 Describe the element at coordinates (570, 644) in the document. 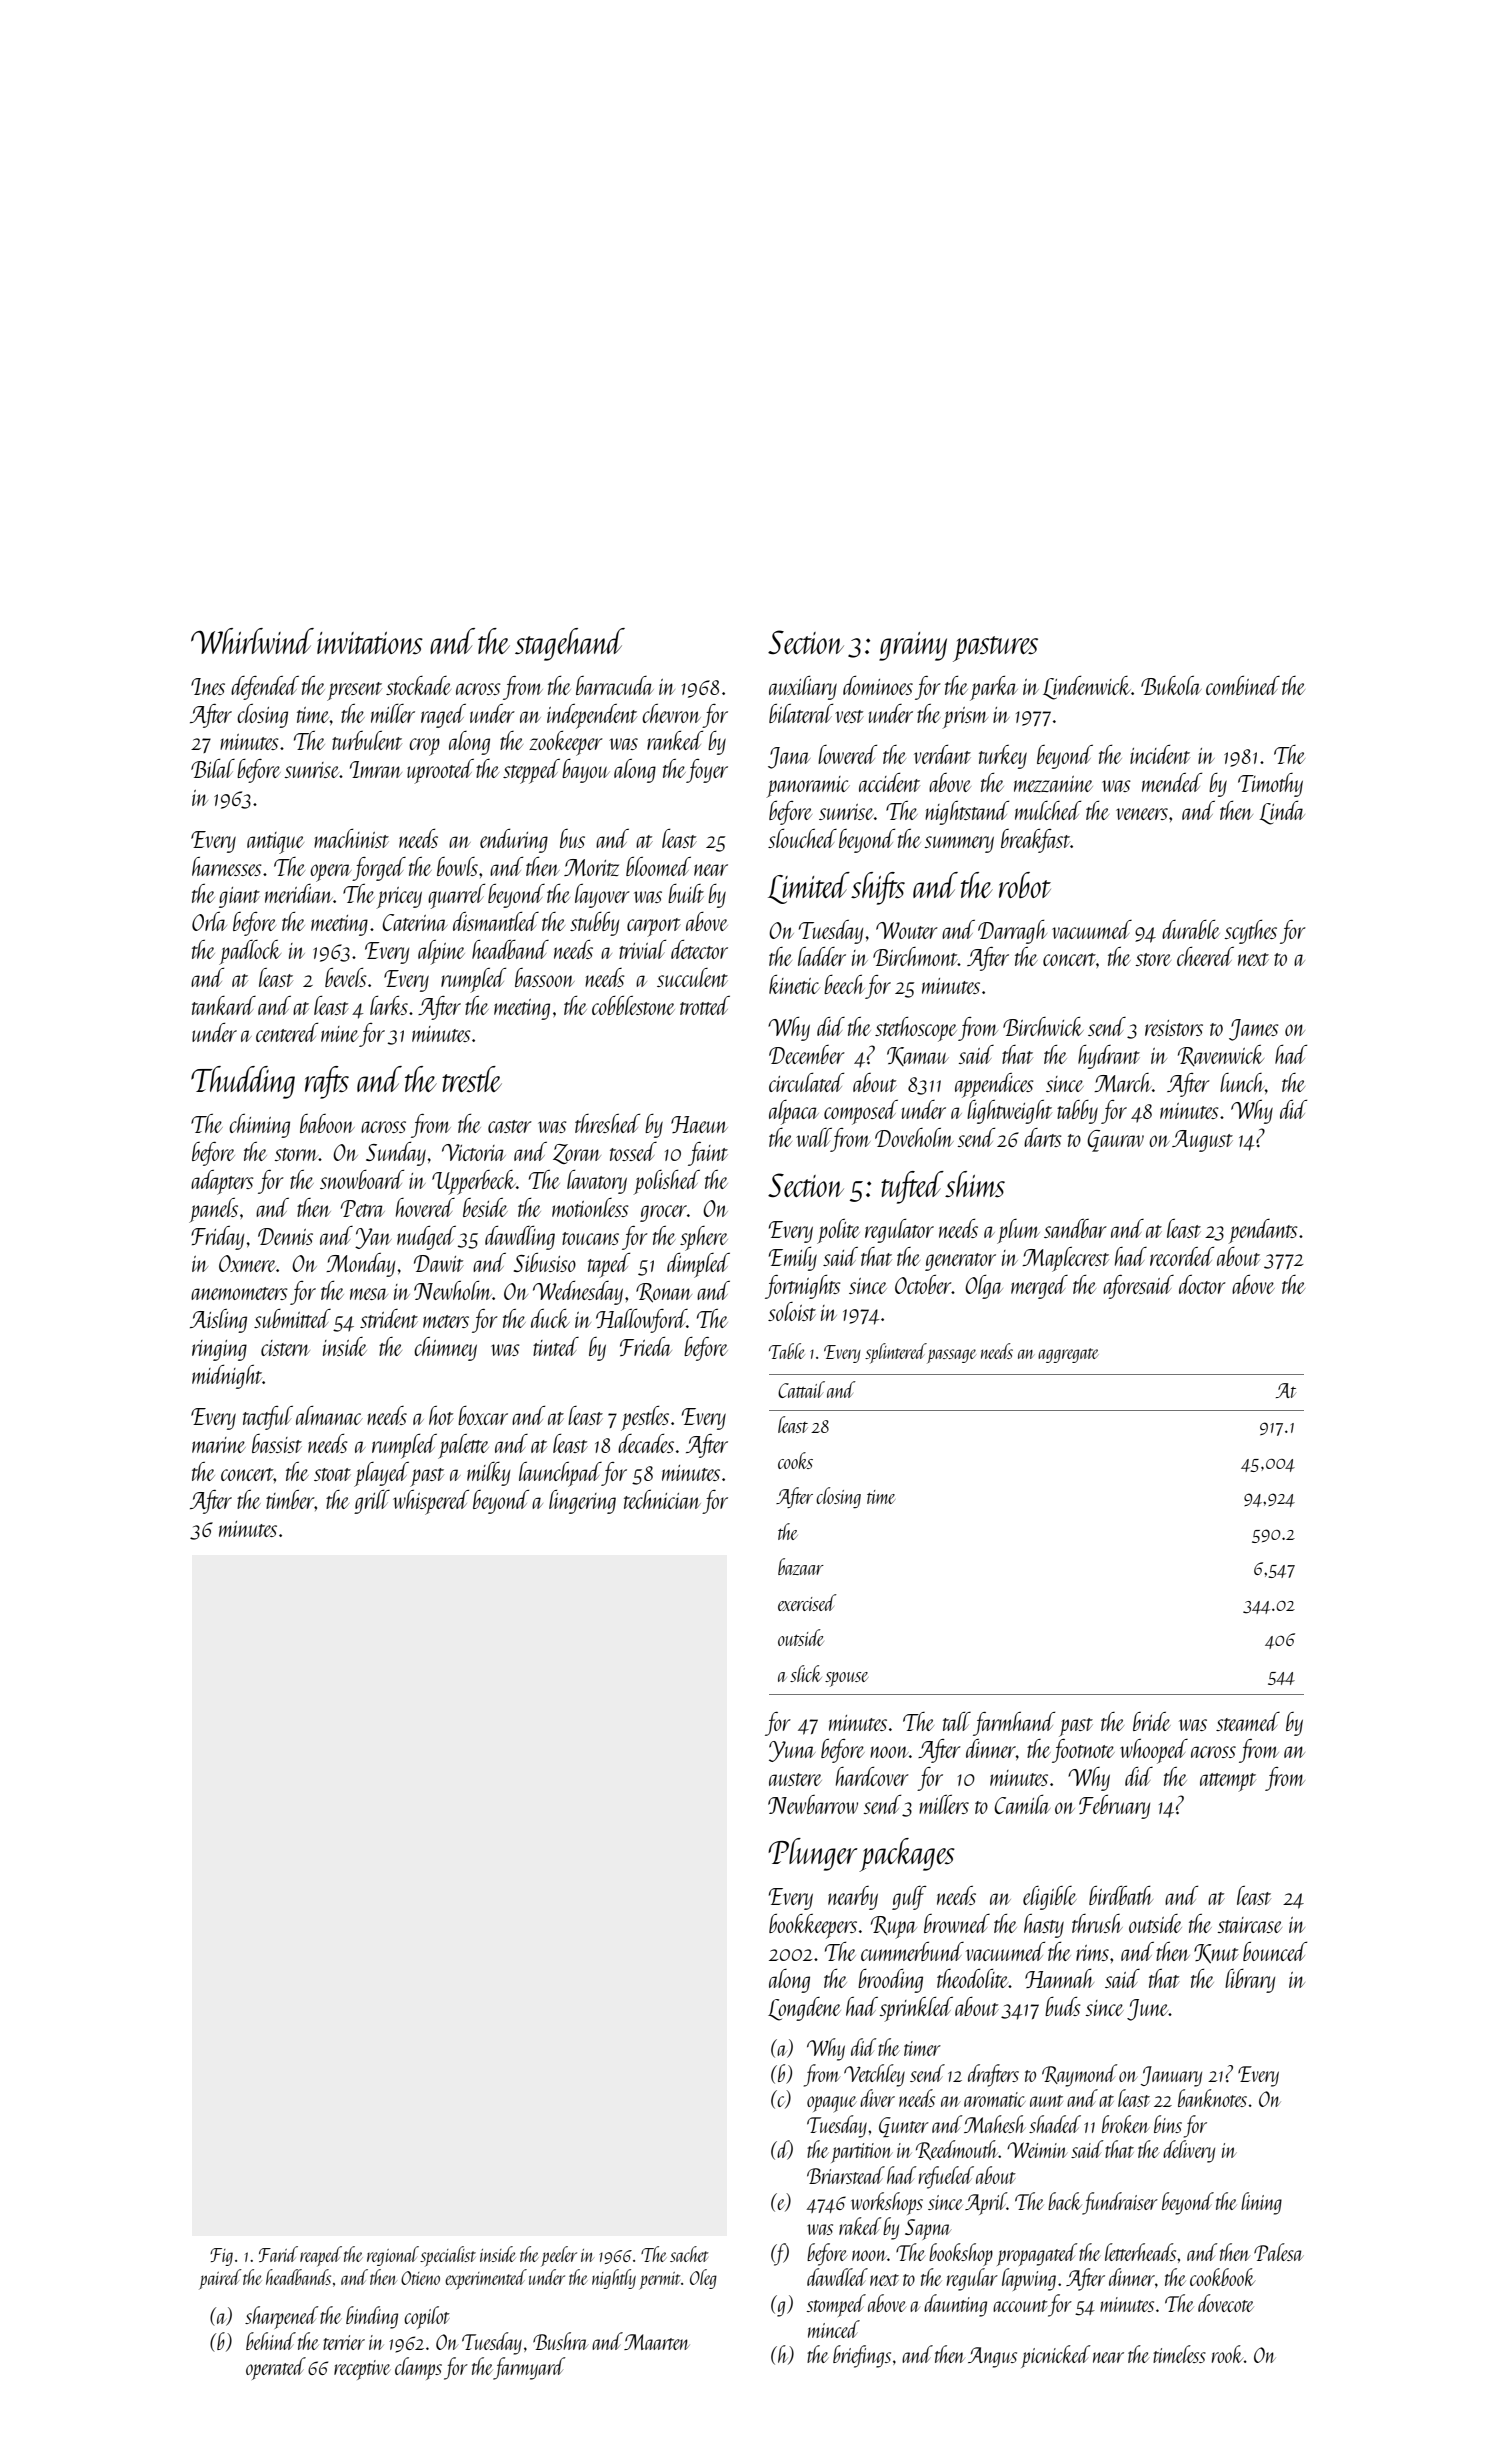

I see `stagehand` at that location.
